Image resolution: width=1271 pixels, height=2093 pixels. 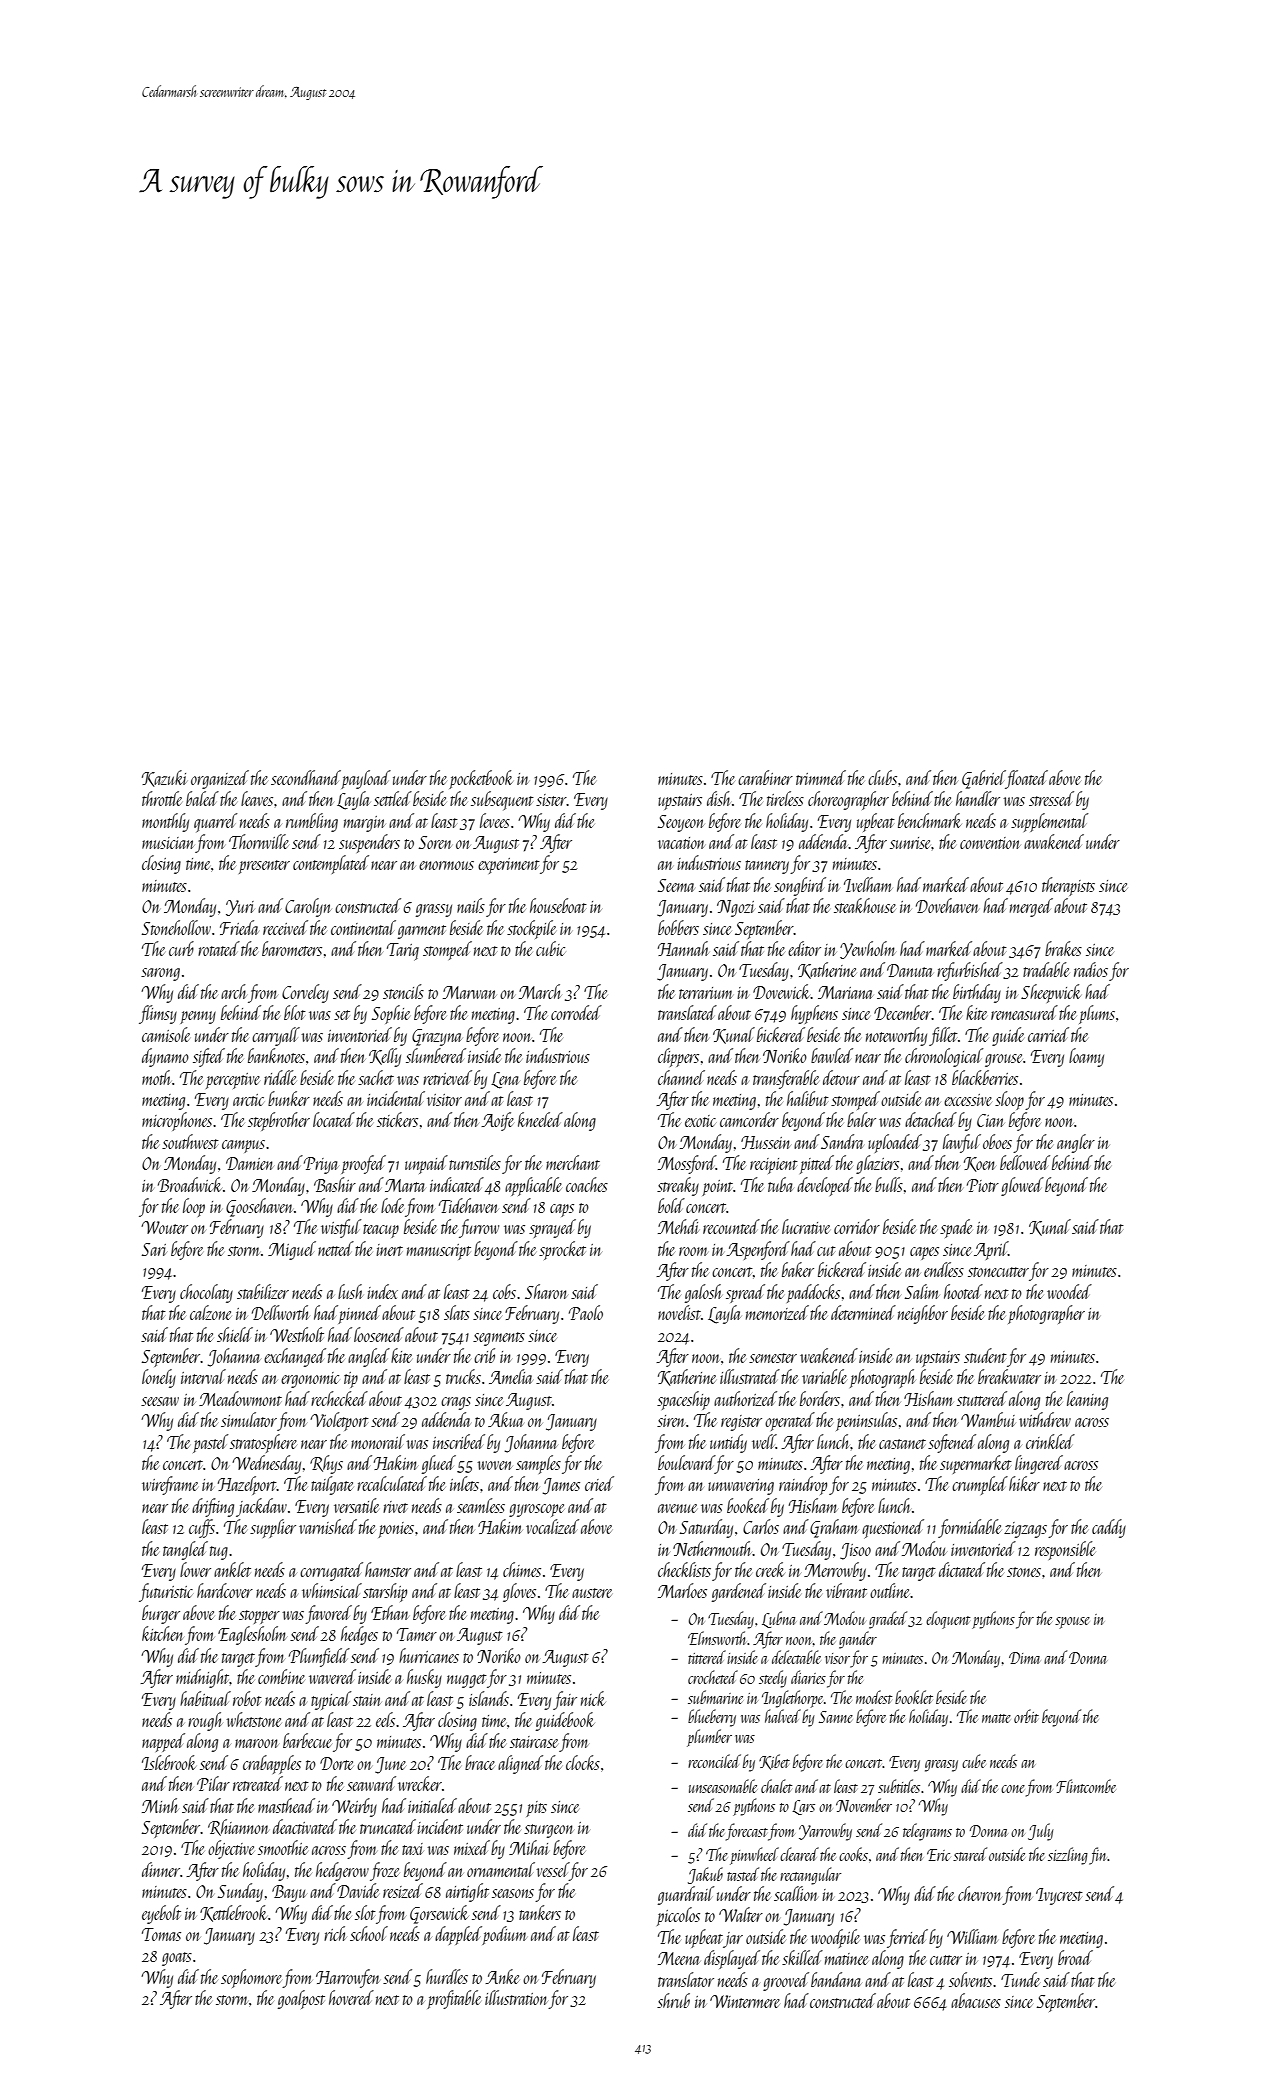 I want to click on illustration, so click(x=516, y=1997).
